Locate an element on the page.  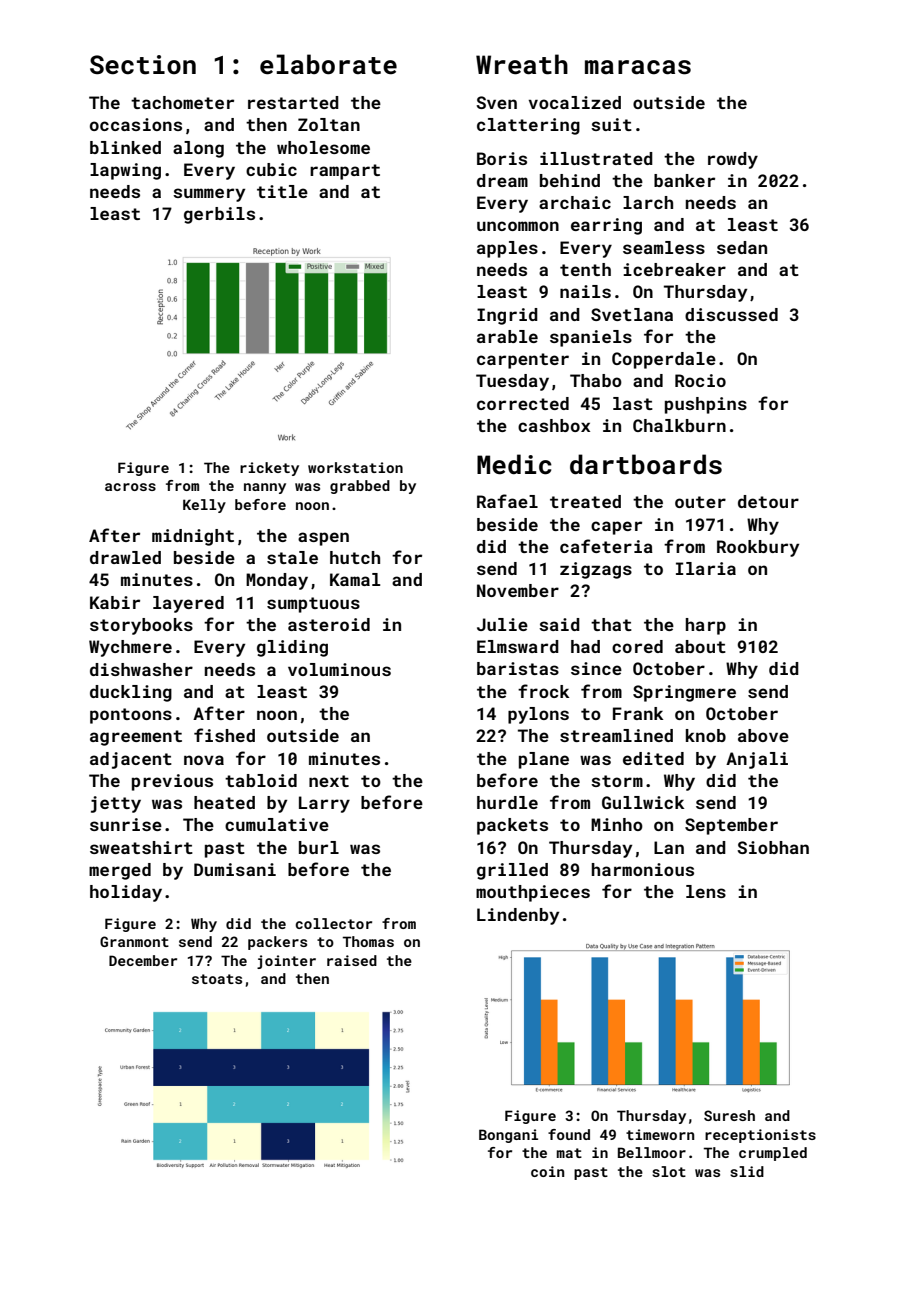
Wreath is located at coordinates (522, 64).
